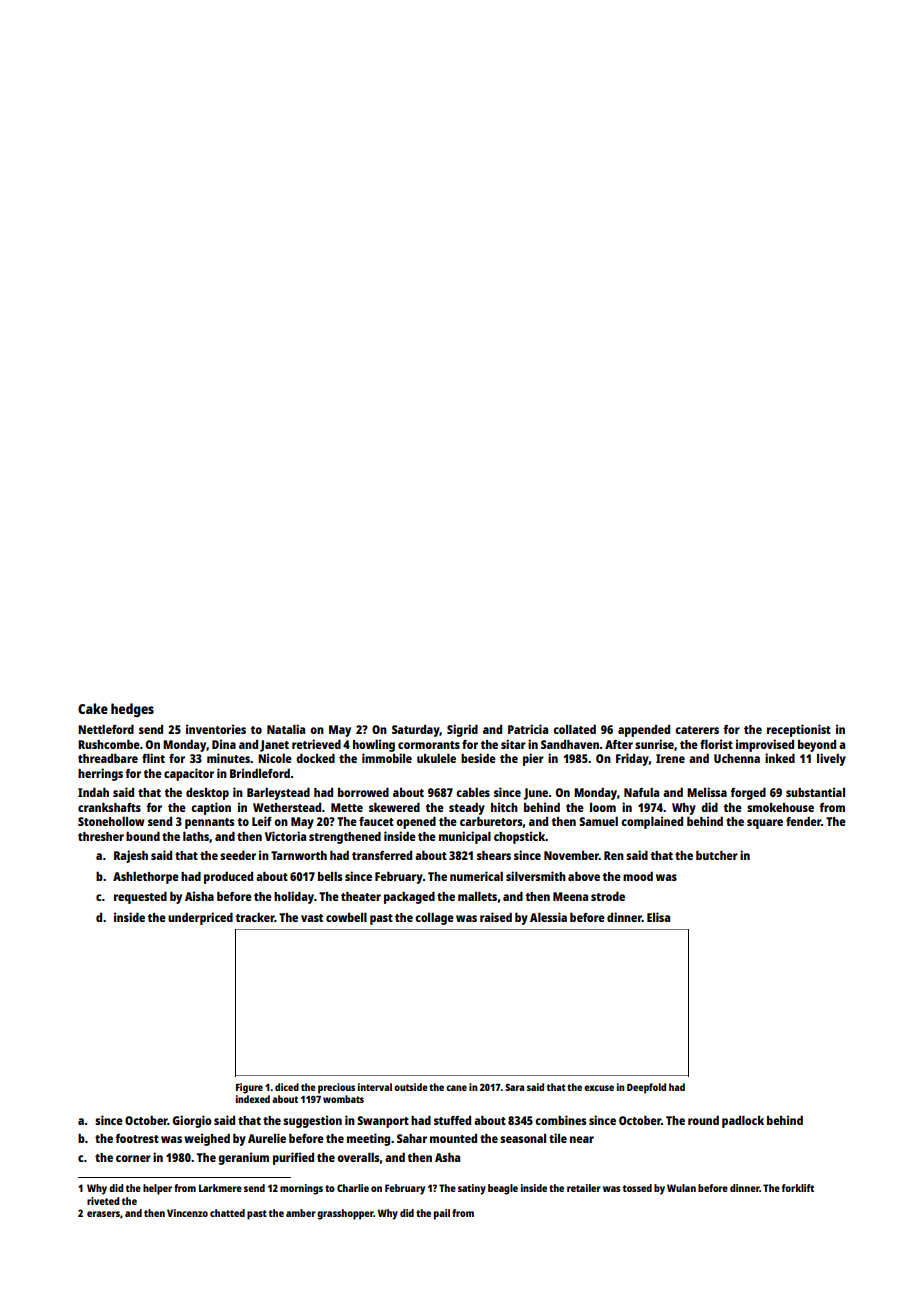 The image size is (924, 1308). Describe the element at coordinates (132, 710) in the page. I see `hedges` at that location.
